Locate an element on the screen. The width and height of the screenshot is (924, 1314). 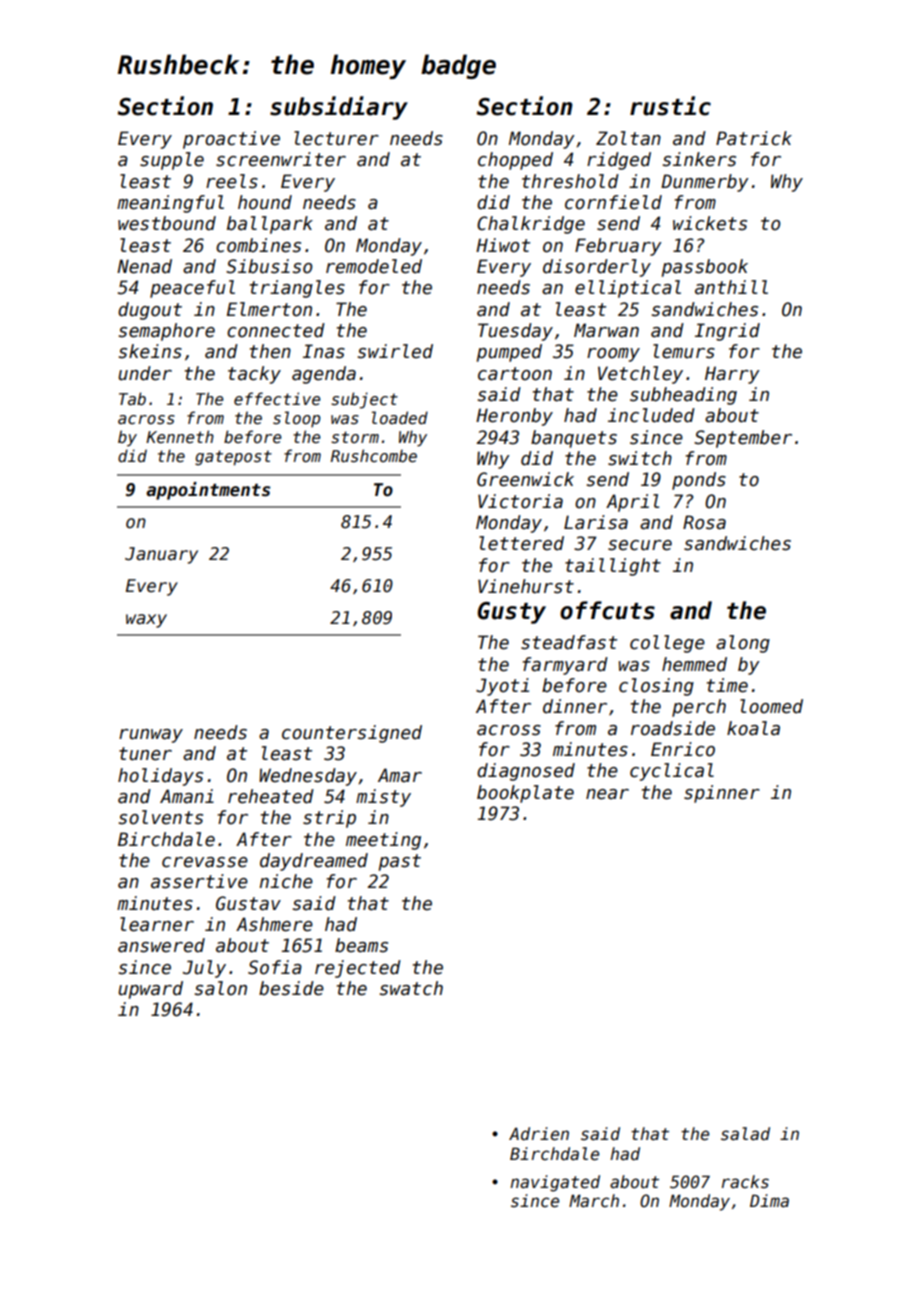
westbound is located at coordinates (167, 223).
